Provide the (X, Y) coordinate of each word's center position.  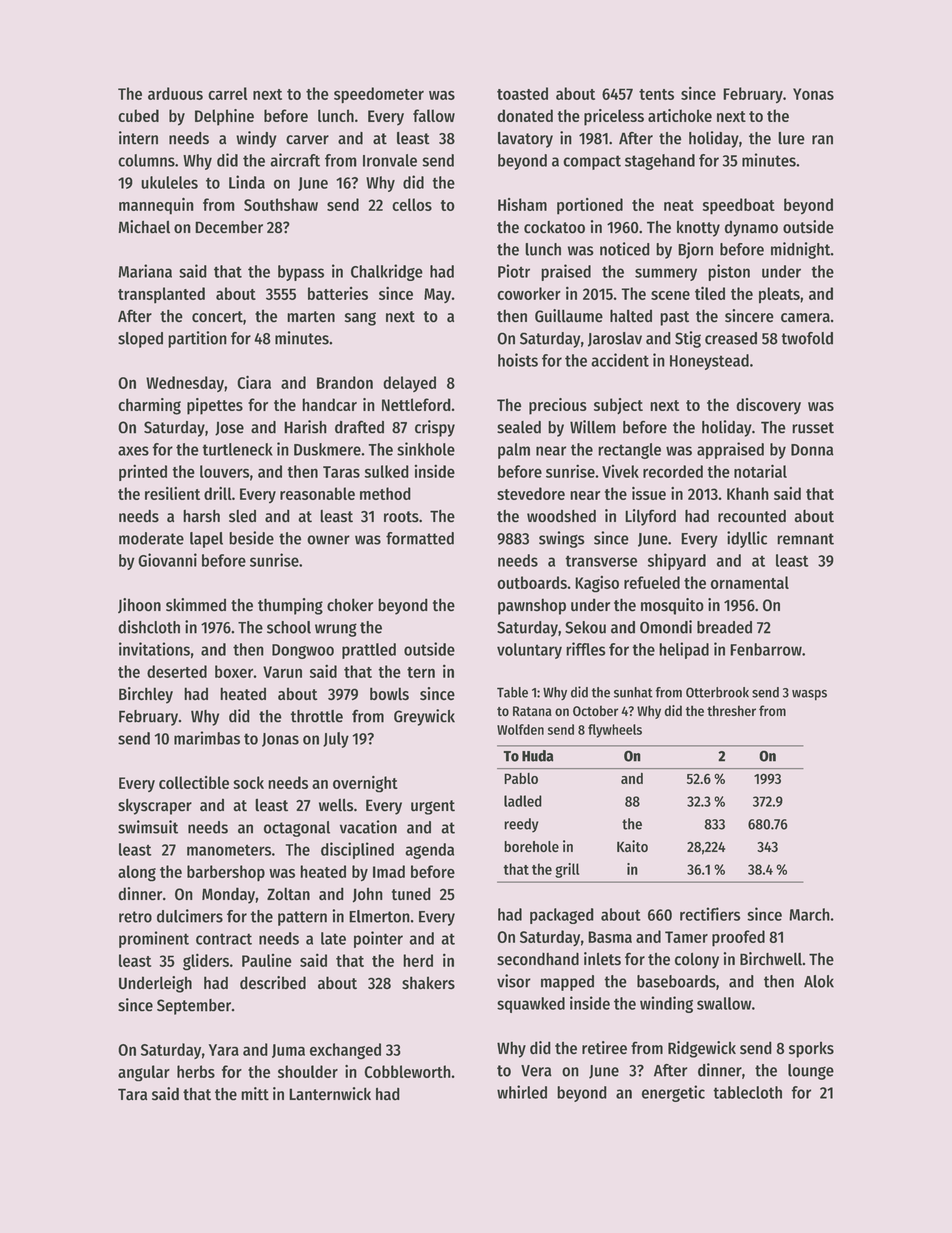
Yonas (813, 94)
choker (350, 605)
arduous (175, 93)
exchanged (345, 1051)
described (273, 983)
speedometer (379, 95)
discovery (768, 406)
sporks (811, 1050)
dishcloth (149, 627)
